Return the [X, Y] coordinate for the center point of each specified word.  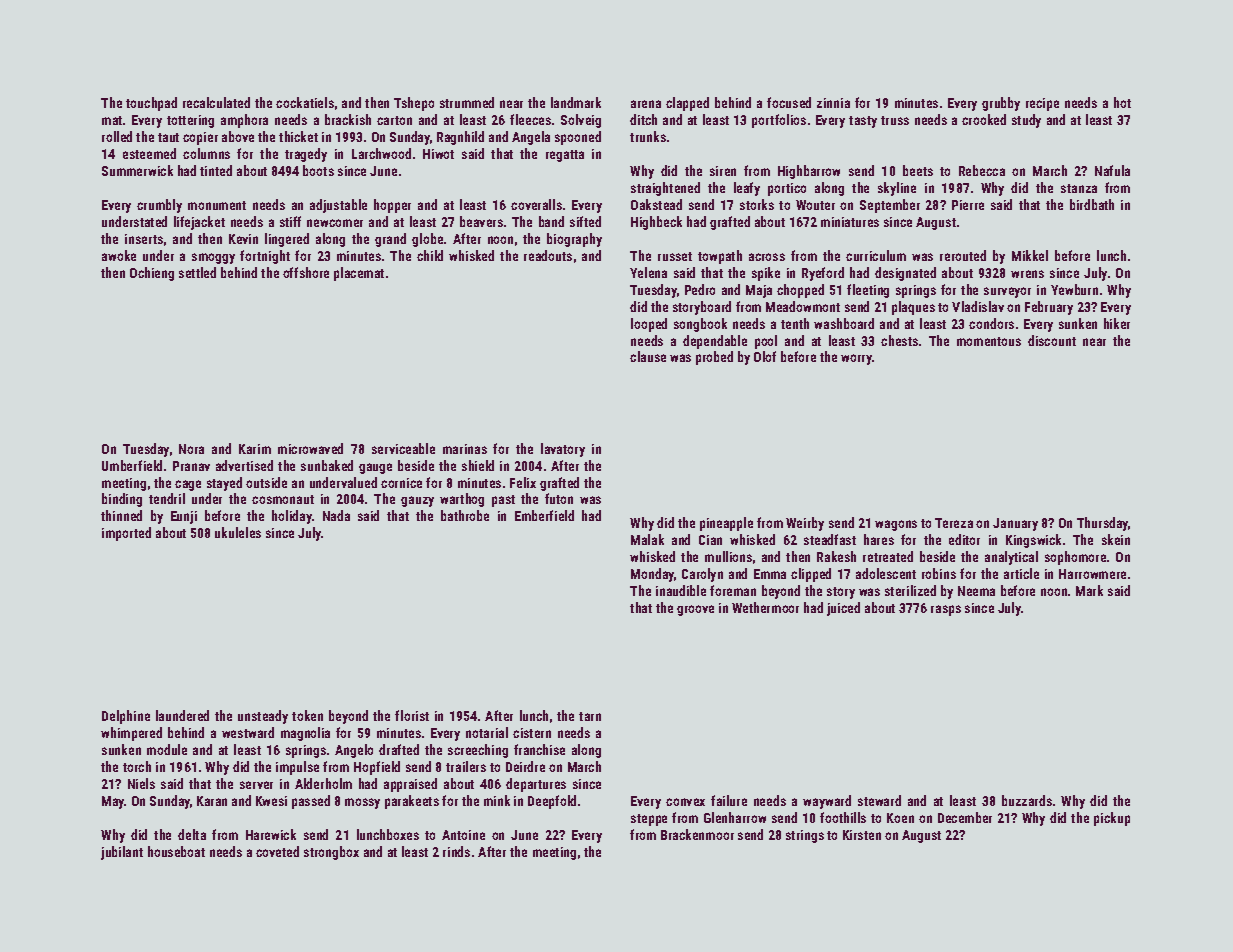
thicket [298, 136]
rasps [946, 610]
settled [197, 272]
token [307, 715]
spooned [578, 138]
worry [857, 359]
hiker [1117, 323]
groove [695, 610]
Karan [212, 801]
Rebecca [982, 170]
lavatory [563, 450]
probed [714, 358]
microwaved [310, 448]
